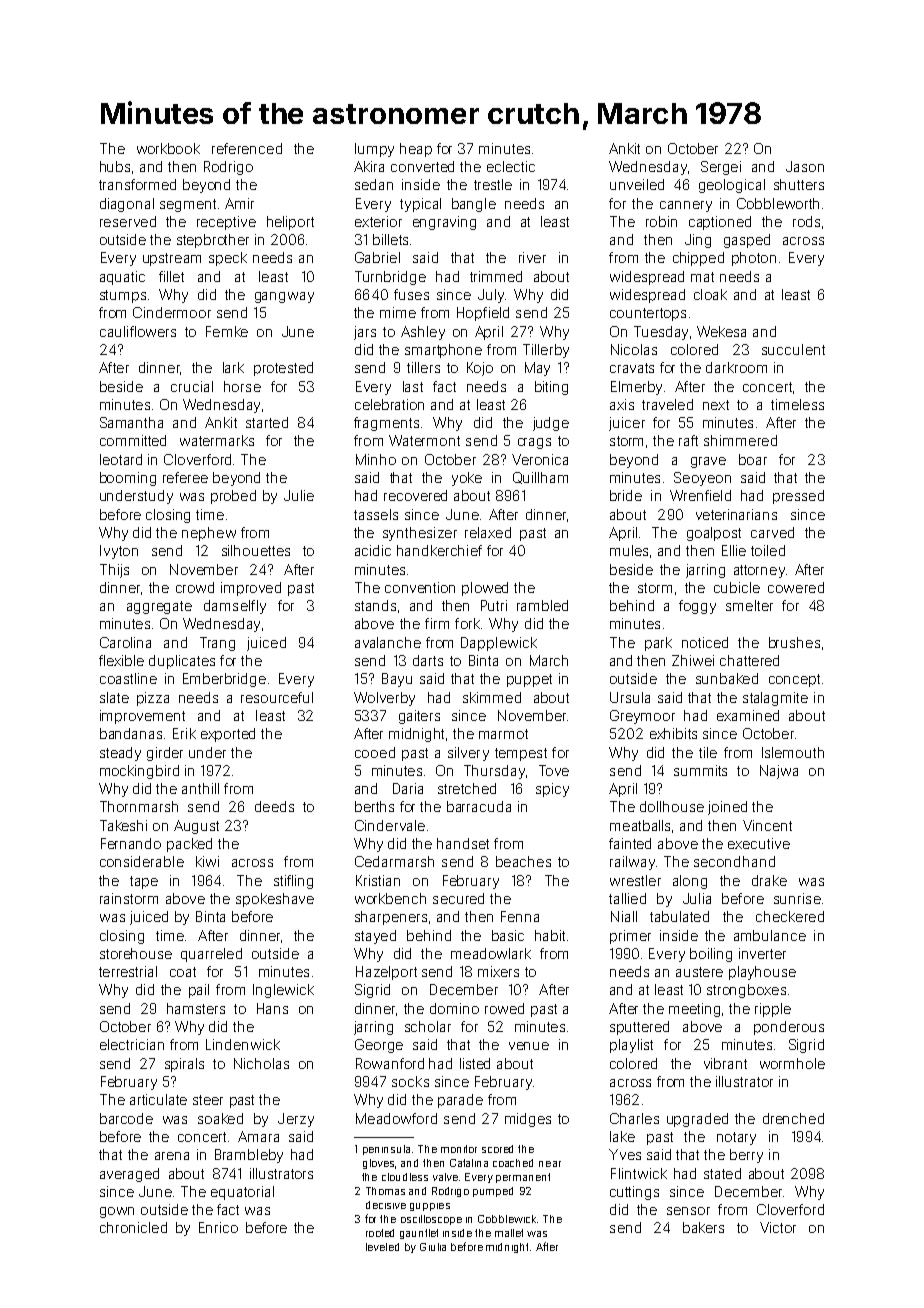 The width and height of the screenshot is (924, 1308). What do you see at coordinates (799, 184) in the screenshot?
I see `shutters` at bounding box center [799, 184].
